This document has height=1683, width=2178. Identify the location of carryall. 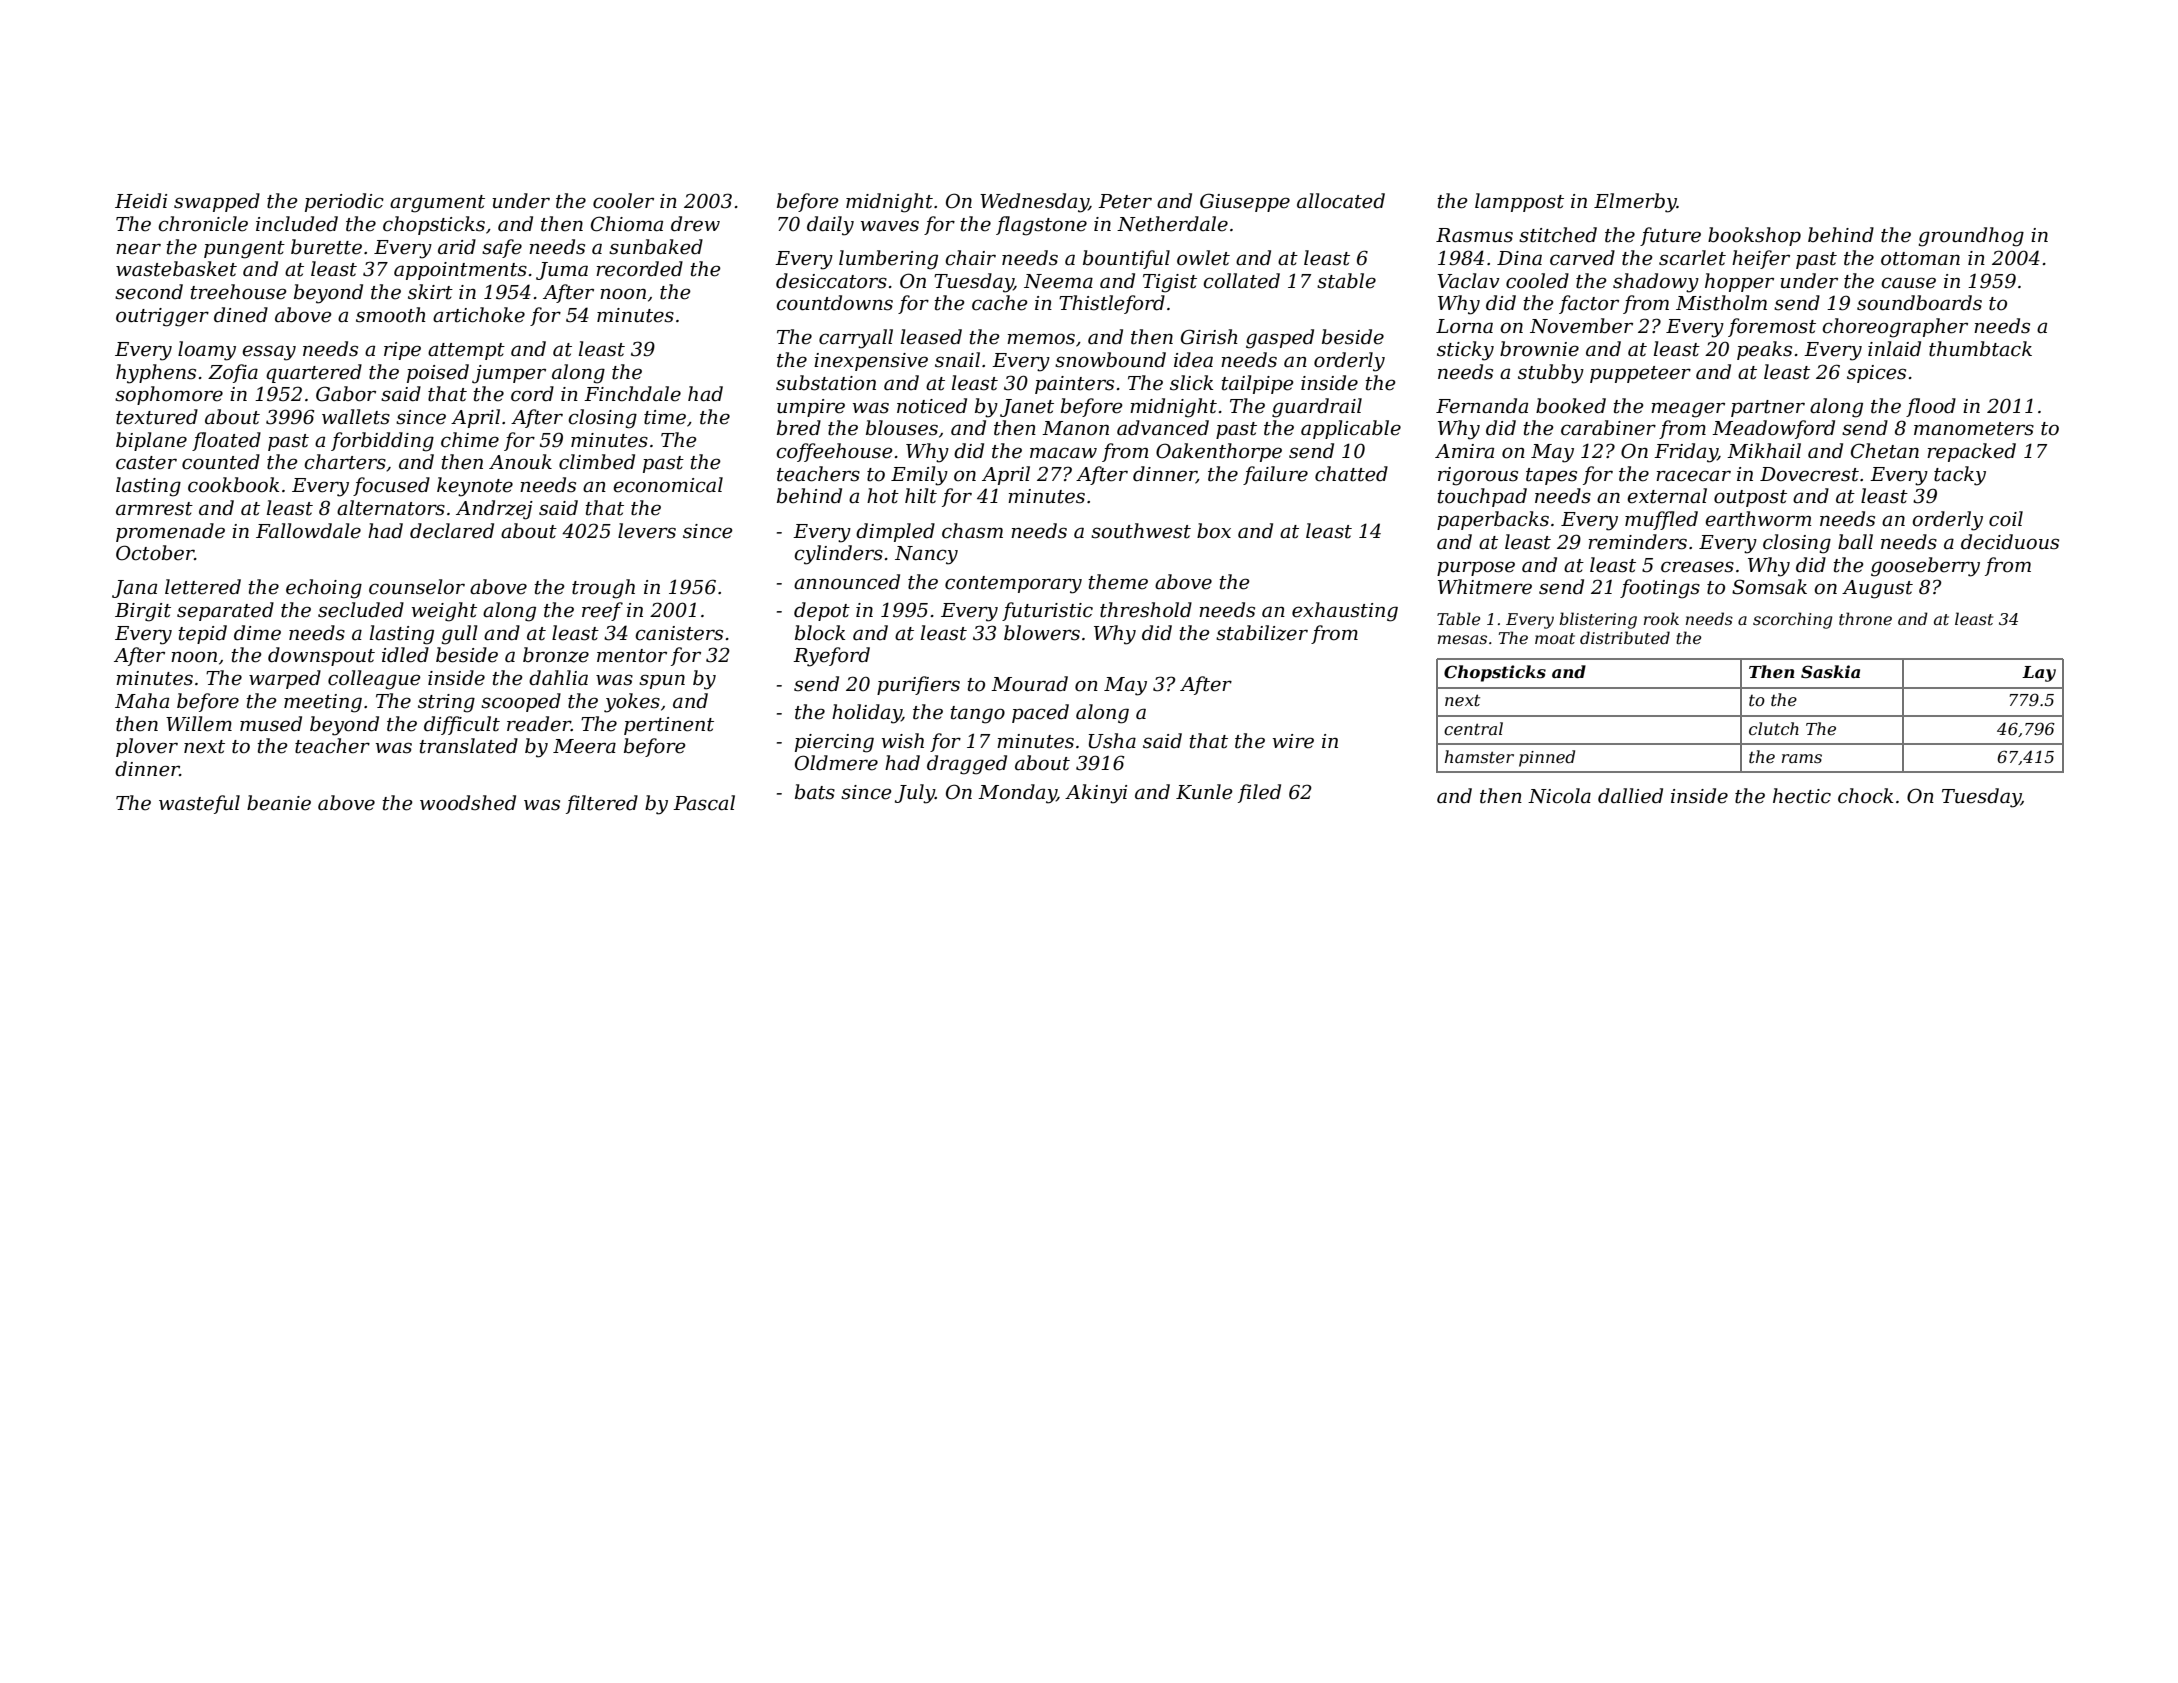
(856, 339).
